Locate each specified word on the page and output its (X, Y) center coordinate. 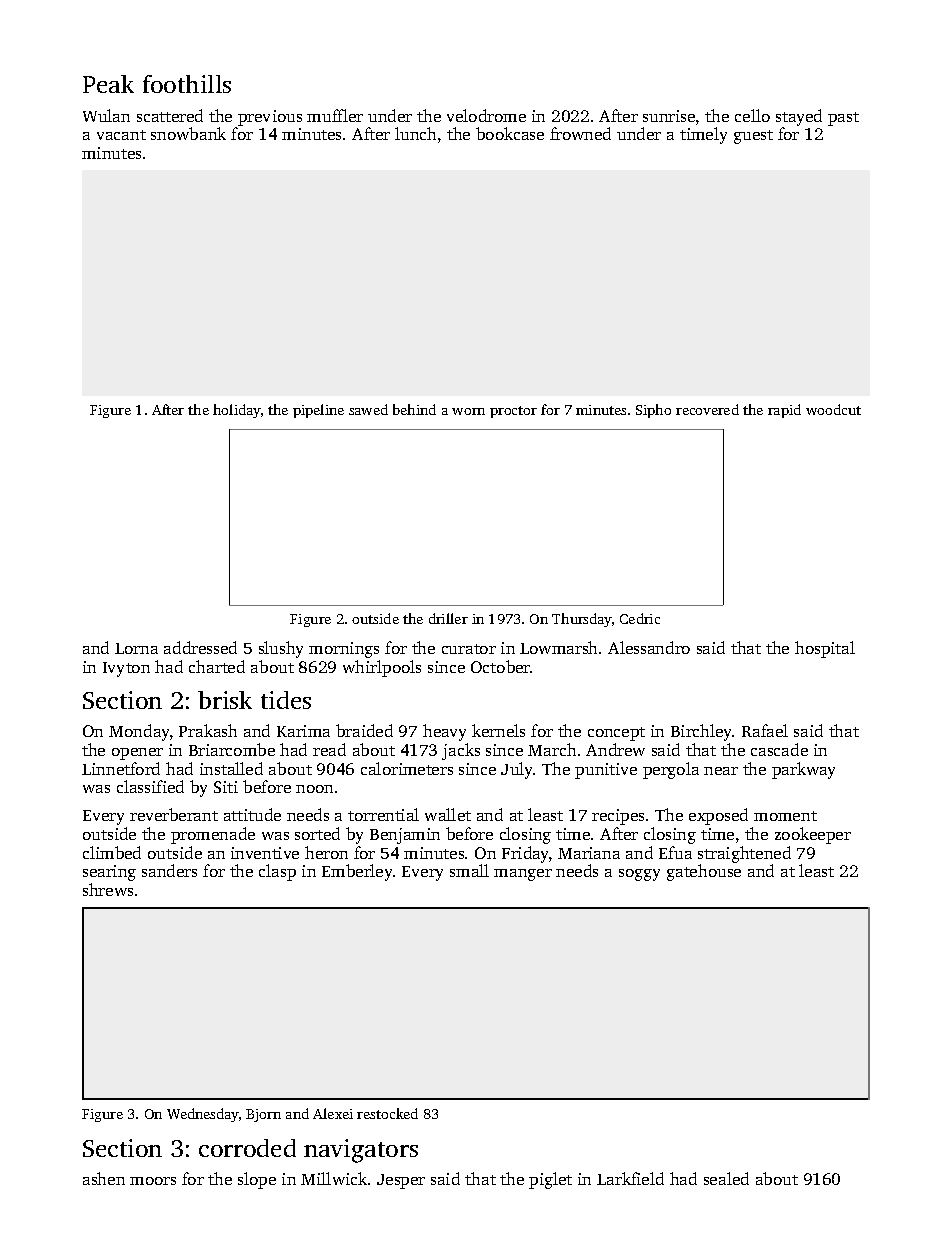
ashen (104, 1178)
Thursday (582, 620)
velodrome (486, 115)
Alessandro (649, 647)
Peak (108, 84)
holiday (237, 411)
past (843, 119)
